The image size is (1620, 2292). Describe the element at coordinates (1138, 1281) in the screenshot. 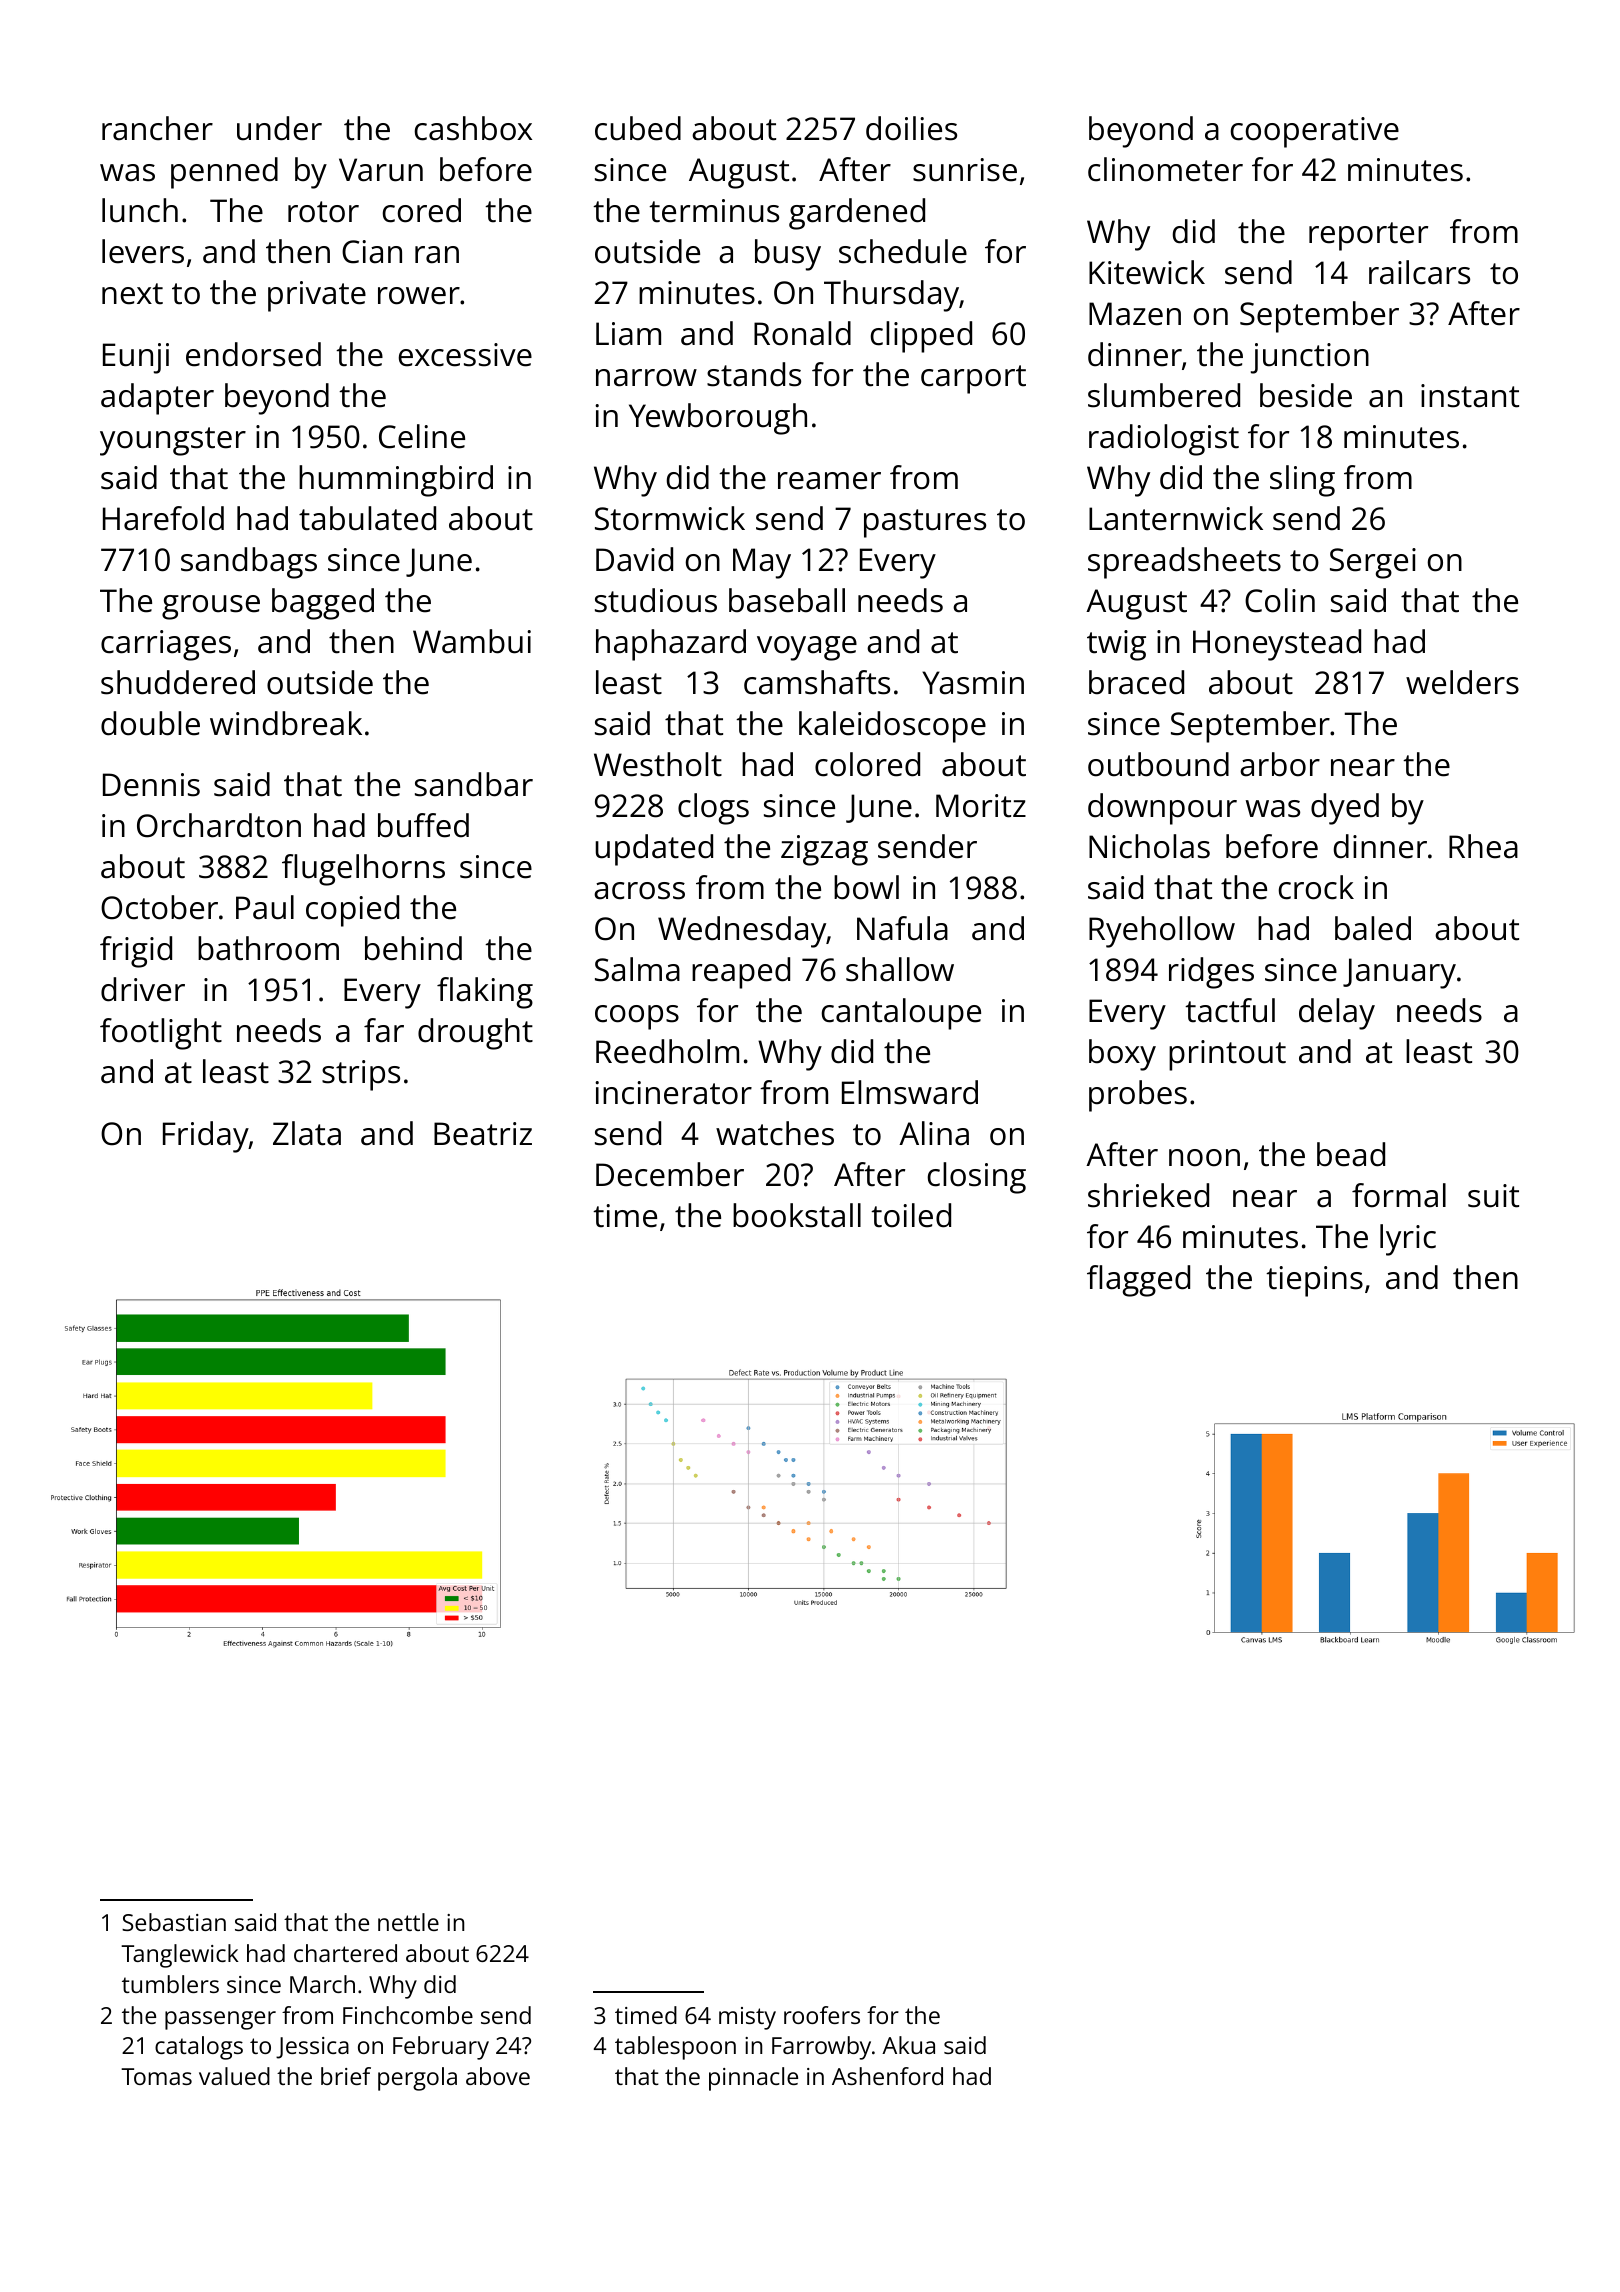

I see `flagged` at that location.
